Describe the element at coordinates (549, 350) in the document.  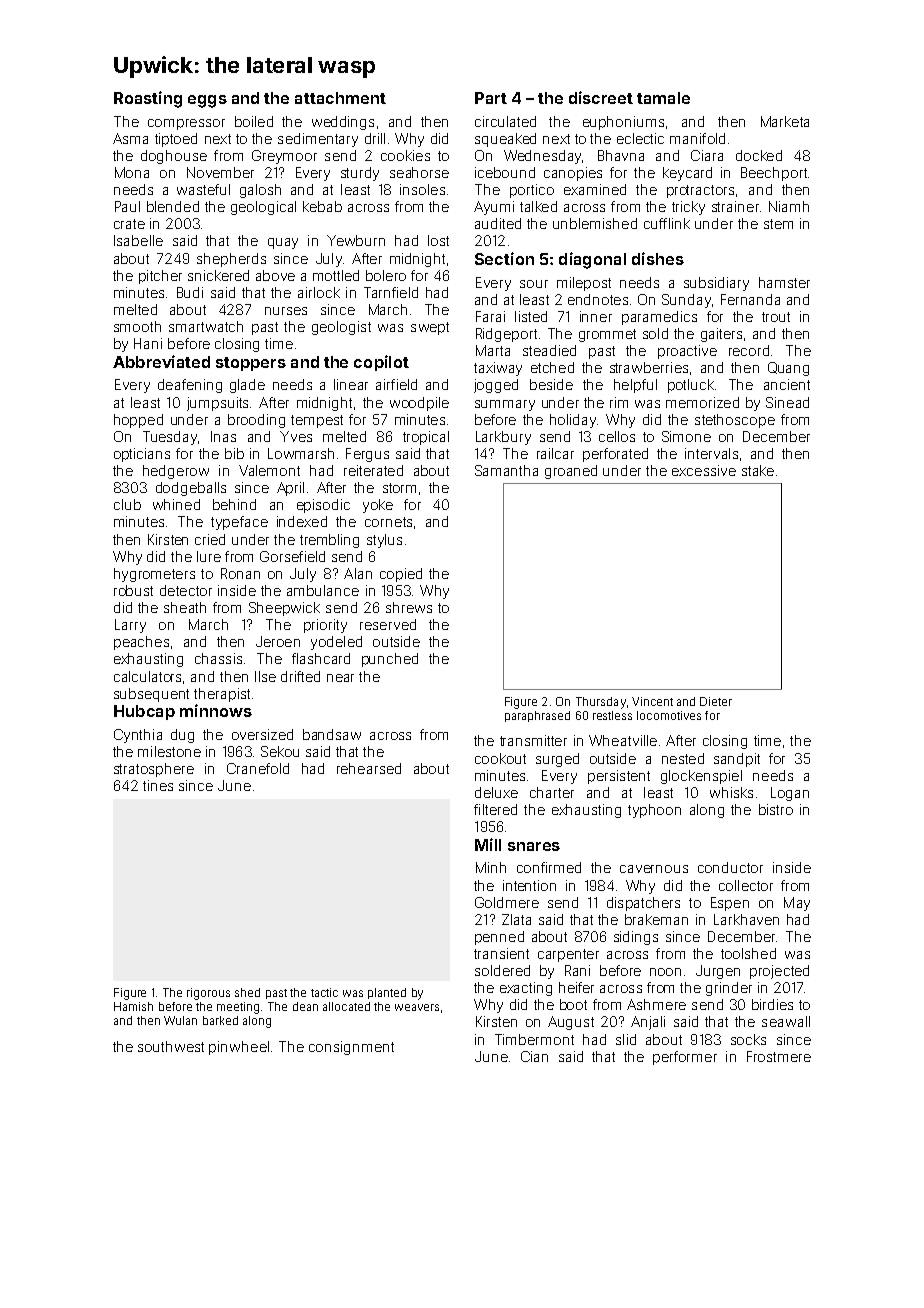
I see `steadied` at that location.
